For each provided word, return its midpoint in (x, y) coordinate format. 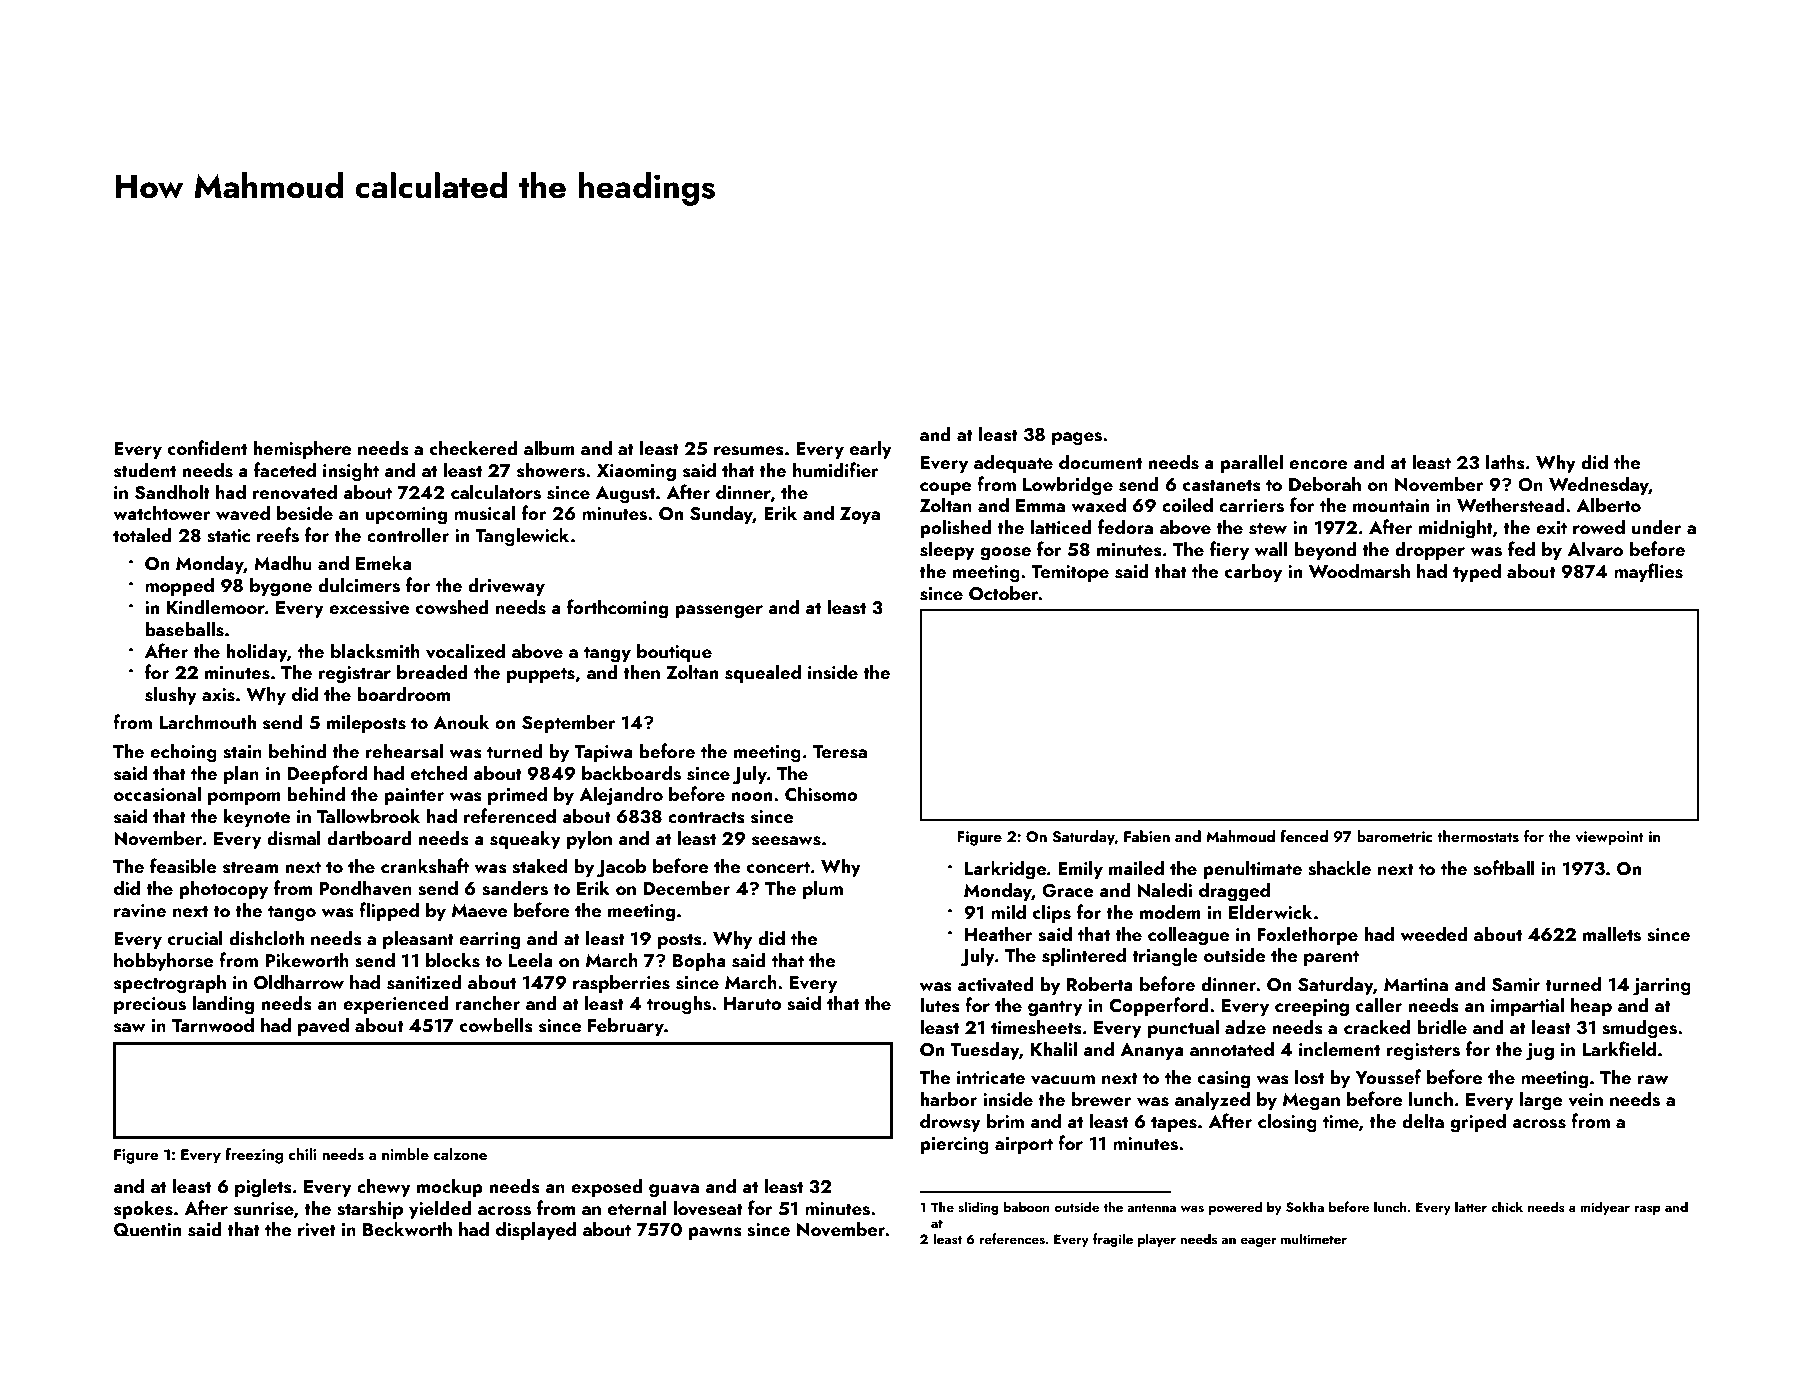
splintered (1084, 956)
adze (1245, 1026)
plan (241, 774)
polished (956, 528)
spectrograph (170, 984)
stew (1268, 528)
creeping (1312, 1008)
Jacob (621, 868)
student (145, 470)
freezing (254, 1156)
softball (1504, 868)
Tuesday (984, 1050)
